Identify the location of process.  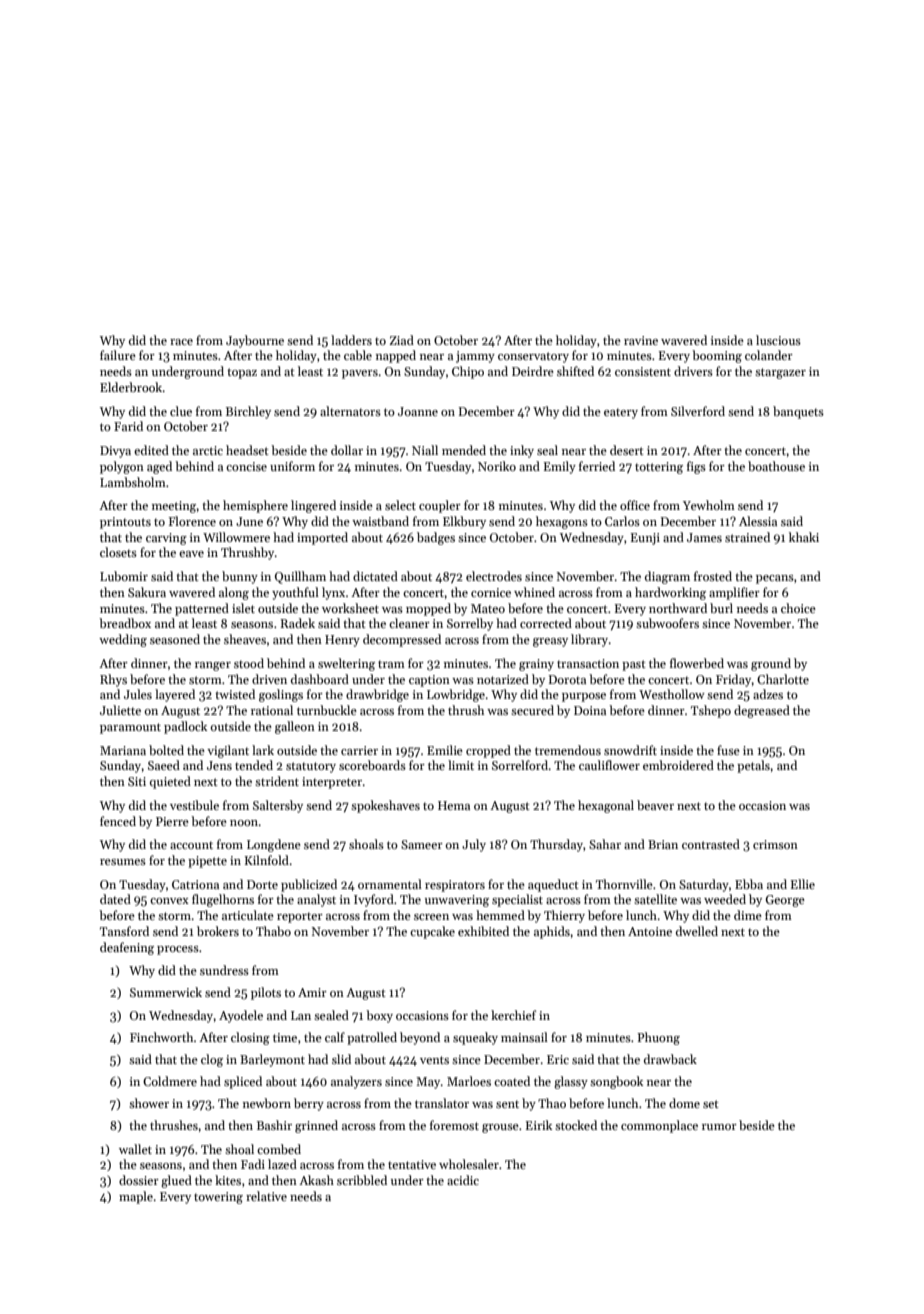
(178, 950).
